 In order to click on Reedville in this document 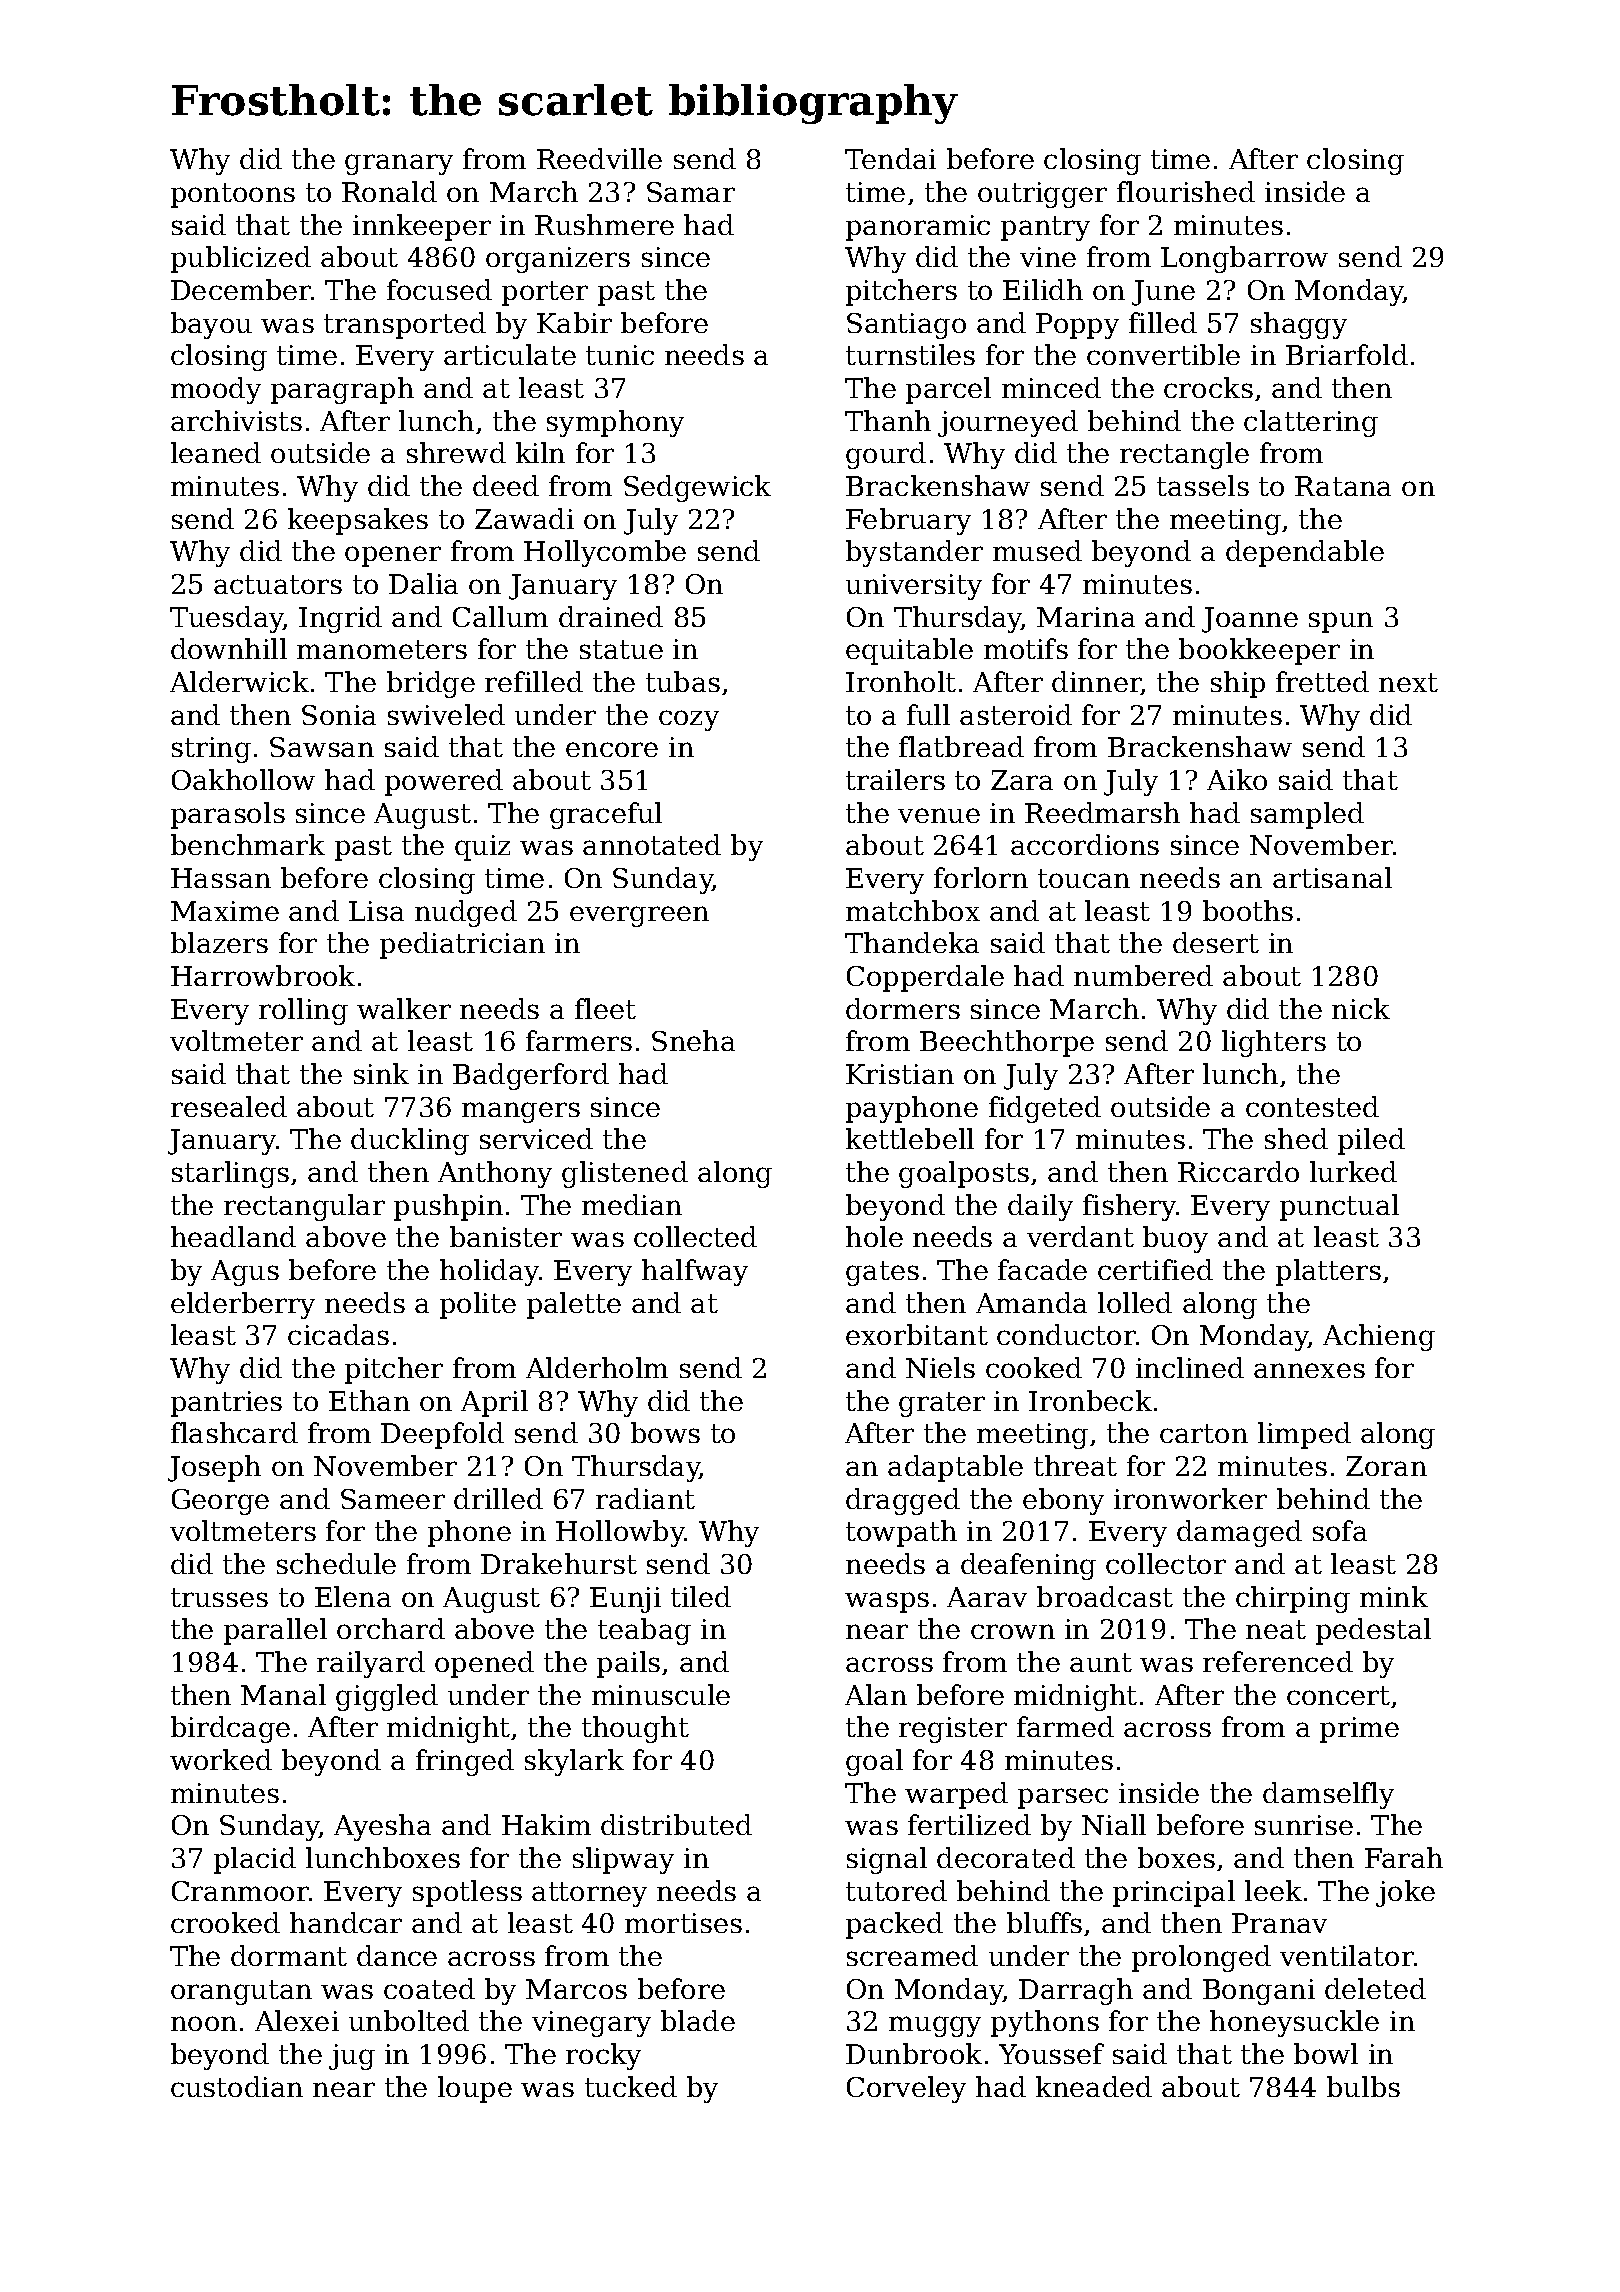, I will do `click(599, 158)`.
